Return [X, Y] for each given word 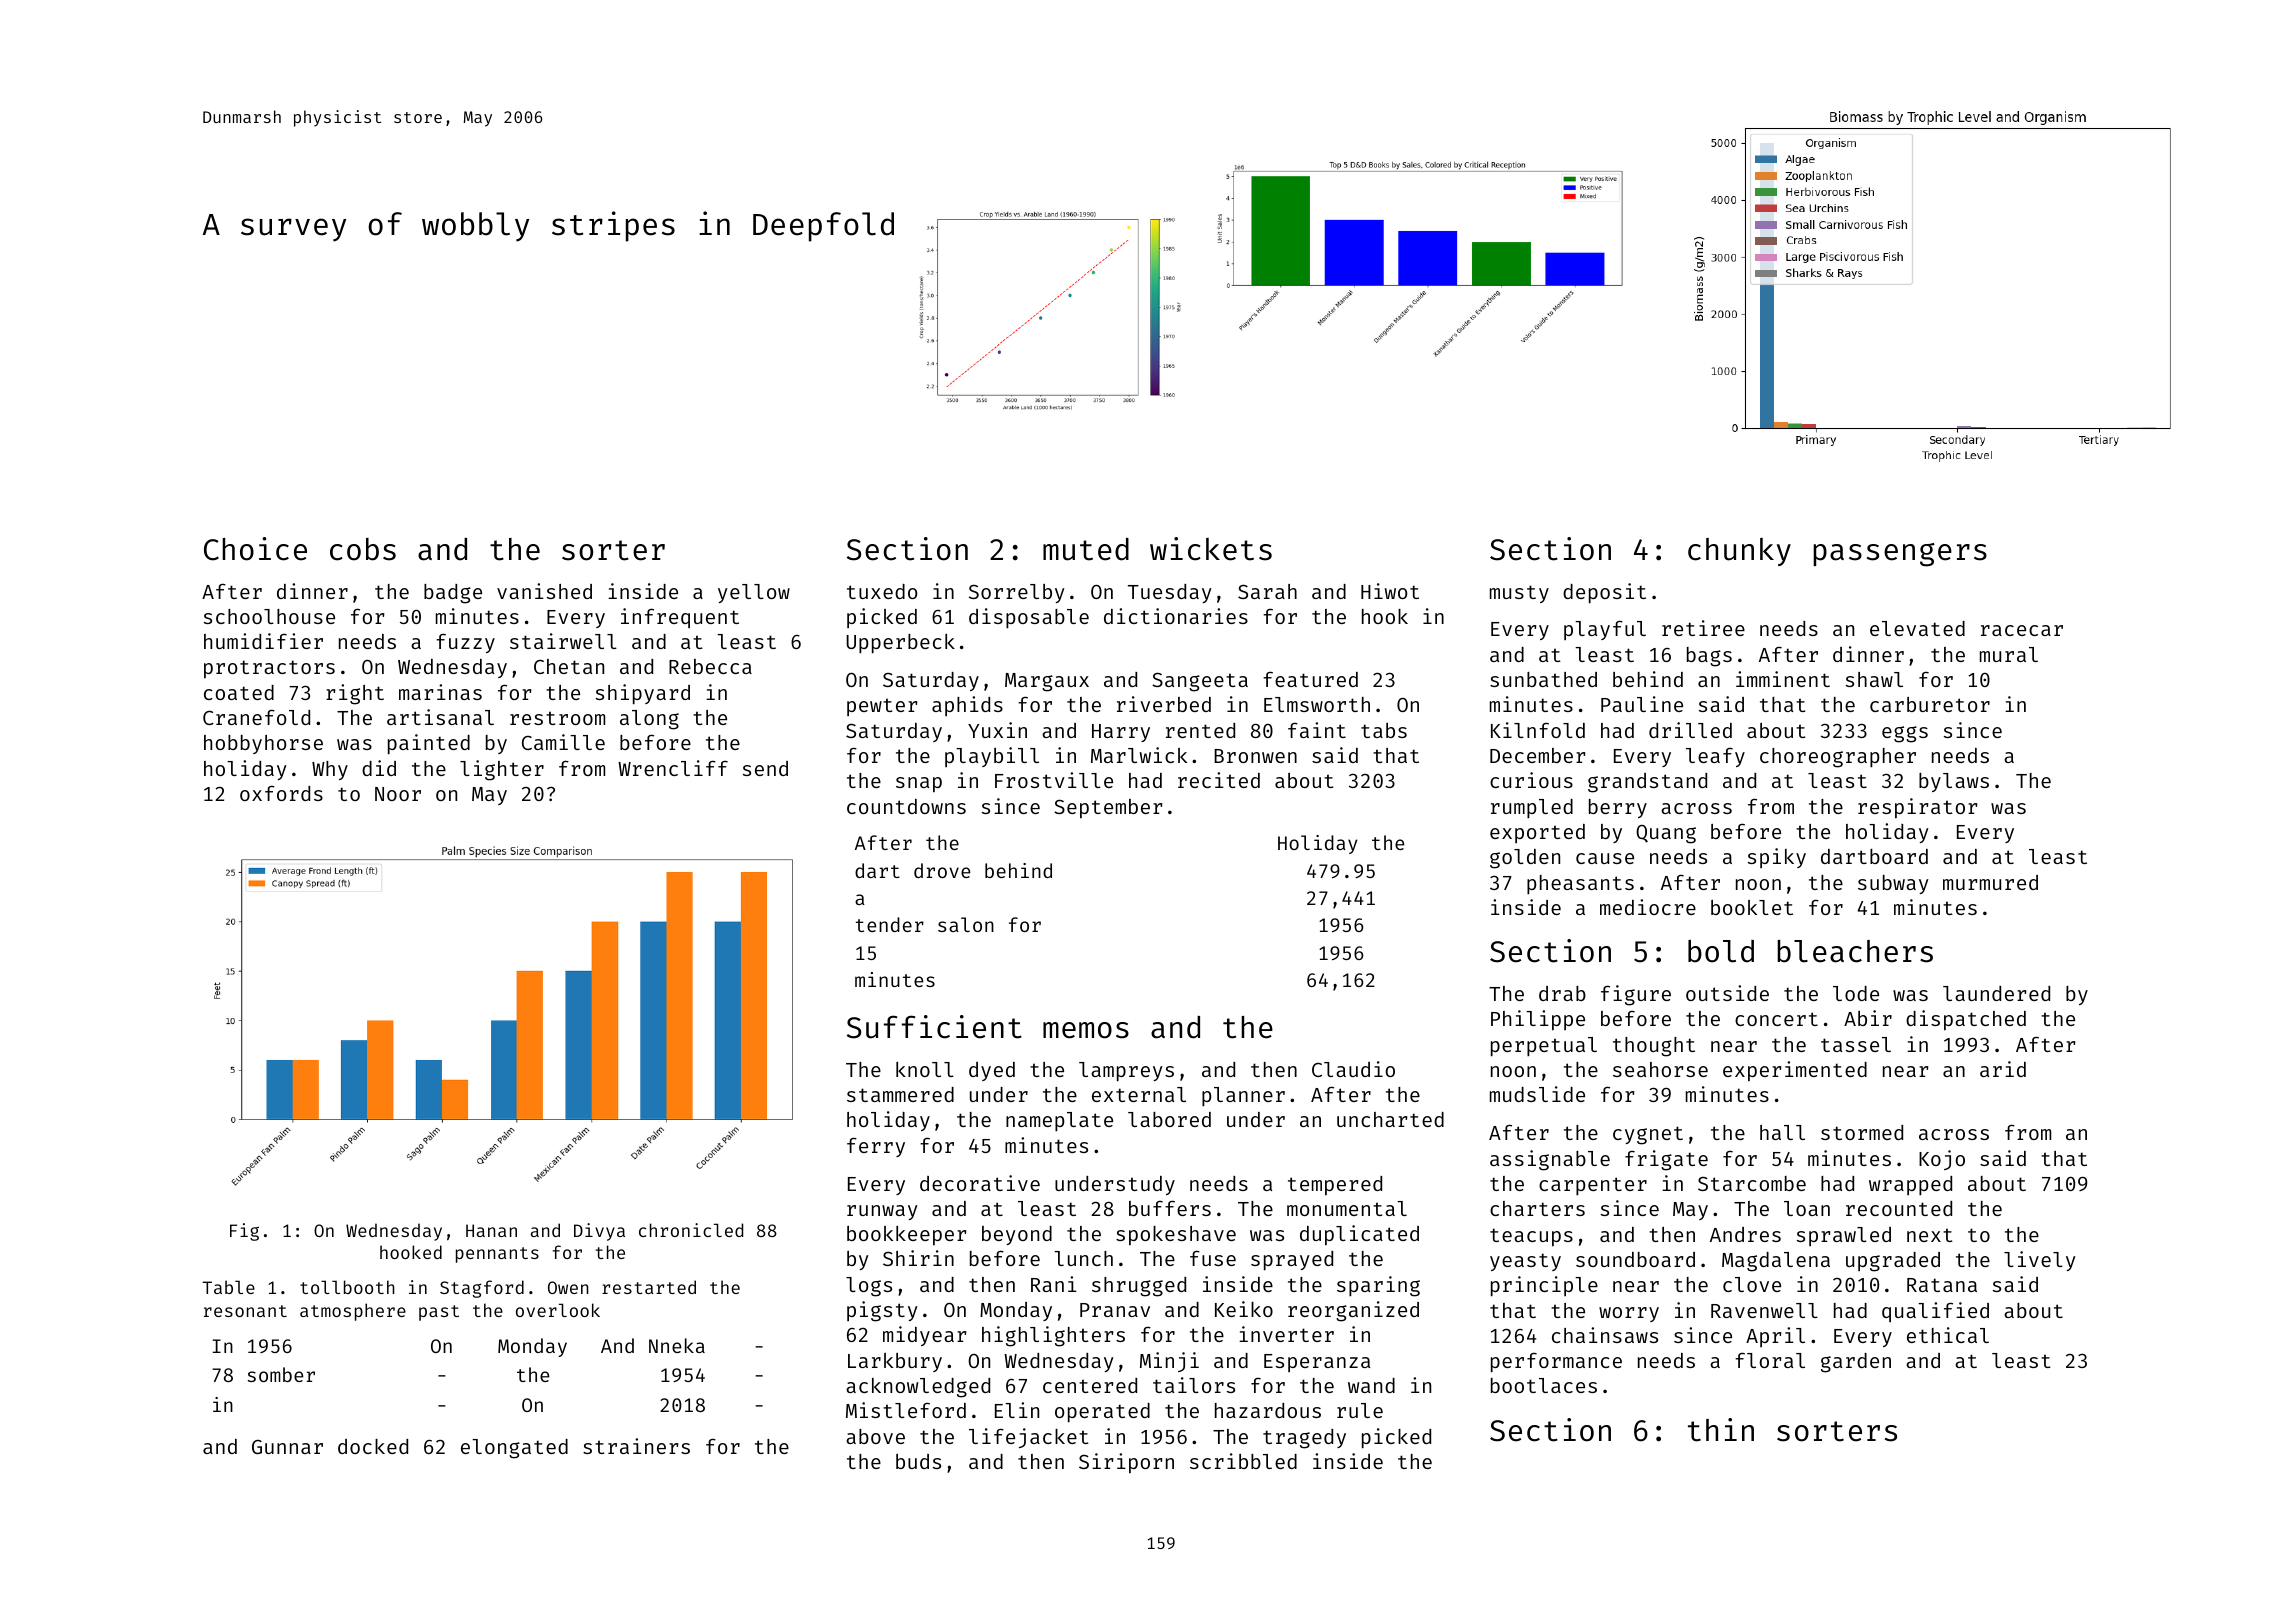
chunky [1739, 552]
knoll [925, 1069]
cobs [363, 549]
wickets [1211, 549]
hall [1782, 1132]
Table [228, 1287]
